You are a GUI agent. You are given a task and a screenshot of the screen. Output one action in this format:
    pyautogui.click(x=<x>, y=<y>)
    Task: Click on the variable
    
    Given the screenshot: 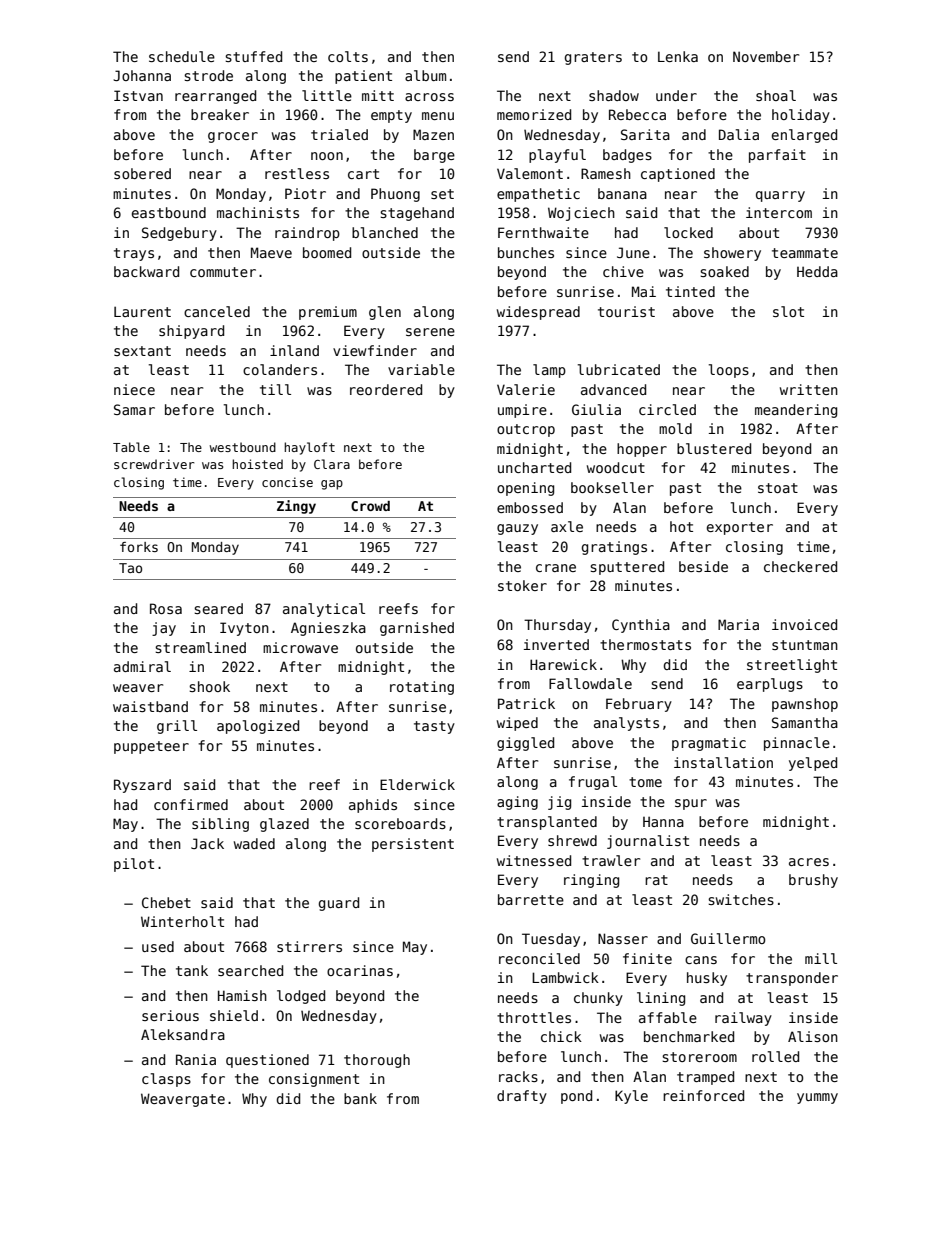 What is the action you would take?
    pyautogui.click(x=421, y=369)
